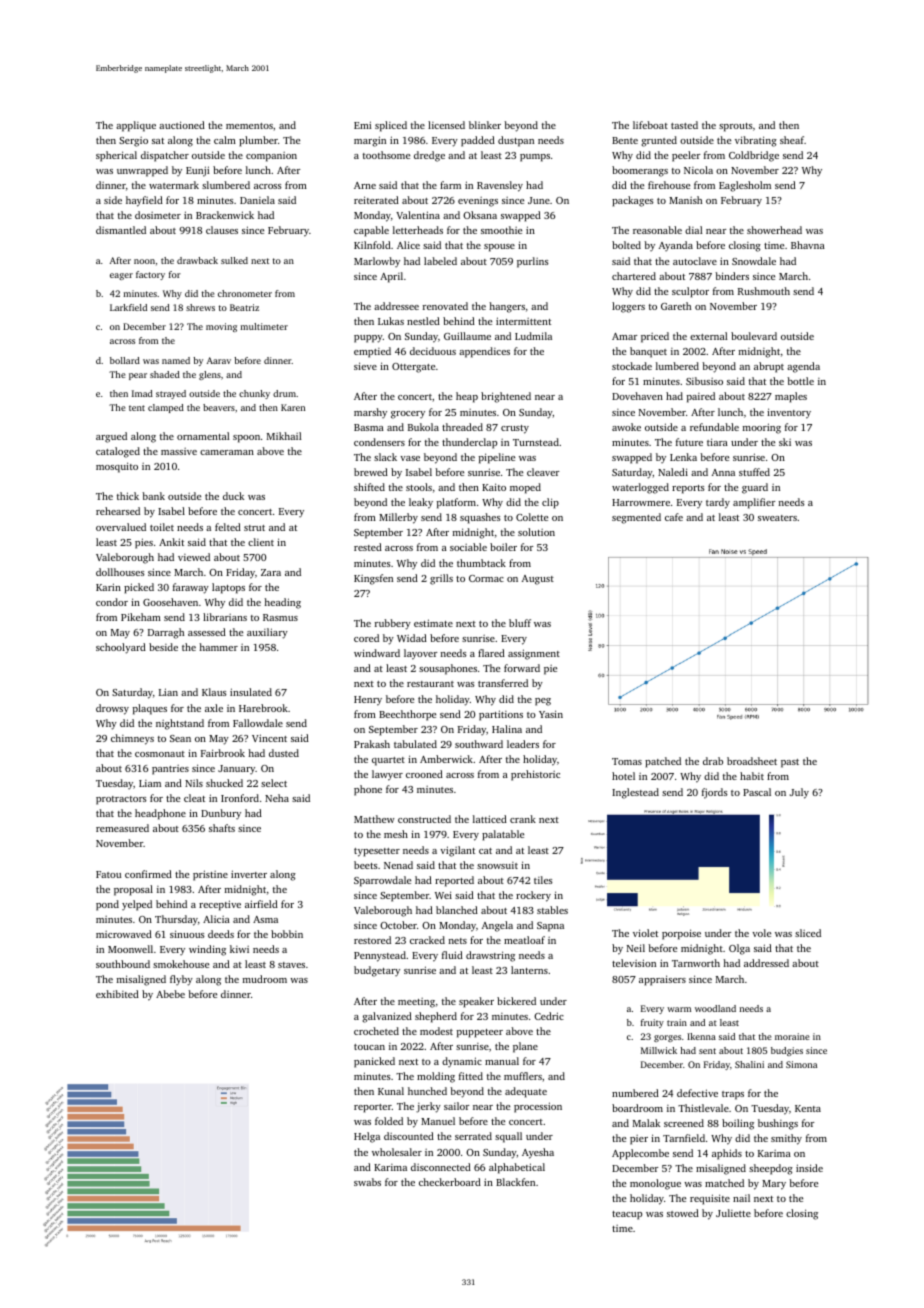 Image resolution: width=924 pixels, height=1308 pixels. What do you see at coordinates (736, 127) in the screenshot?
I see `sprouts` at bounding box center [736, 127].
